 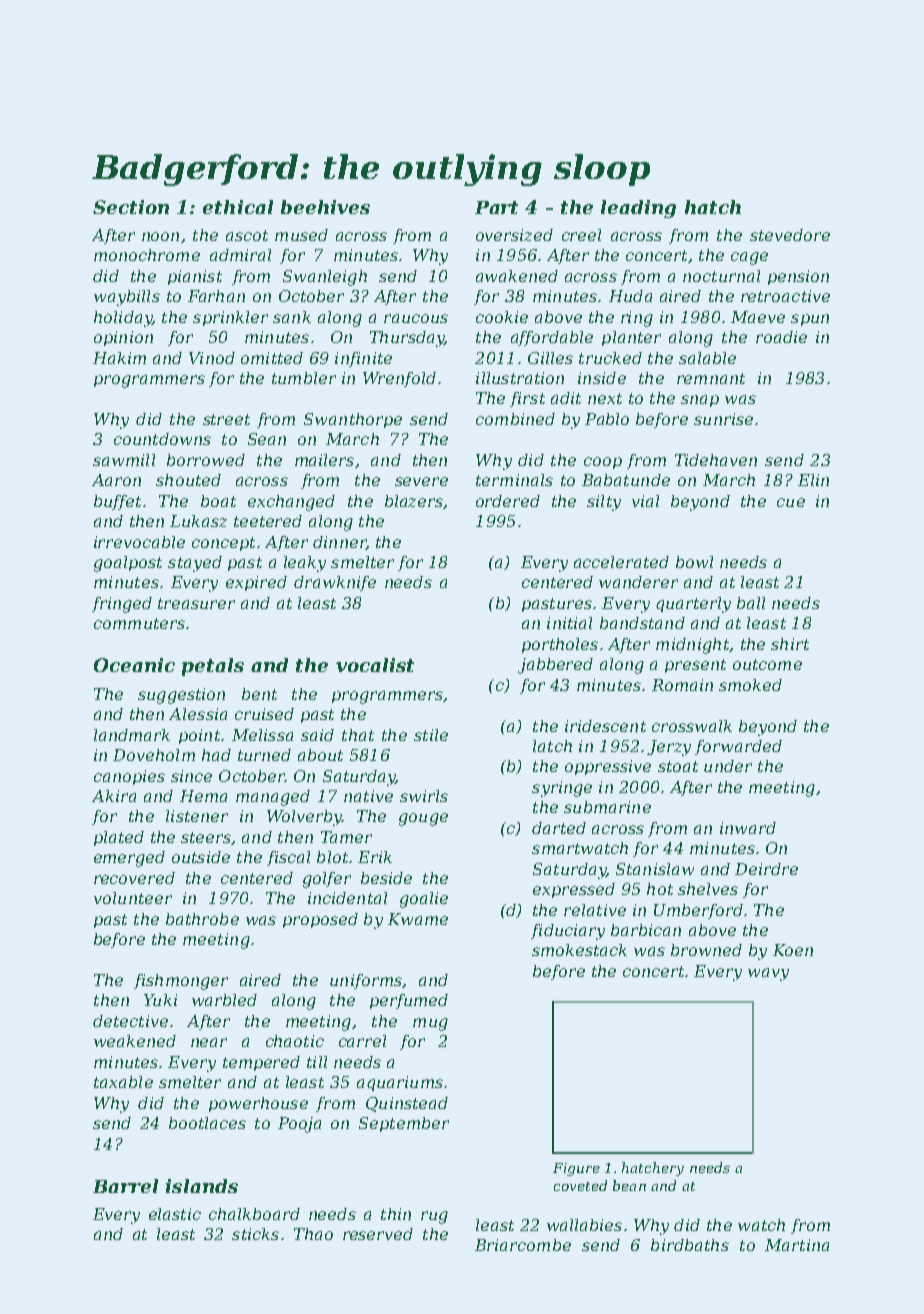 What do you see at coordinates (560, 645) in the page?
I see `portholes` at bounding box center [560, 645].
